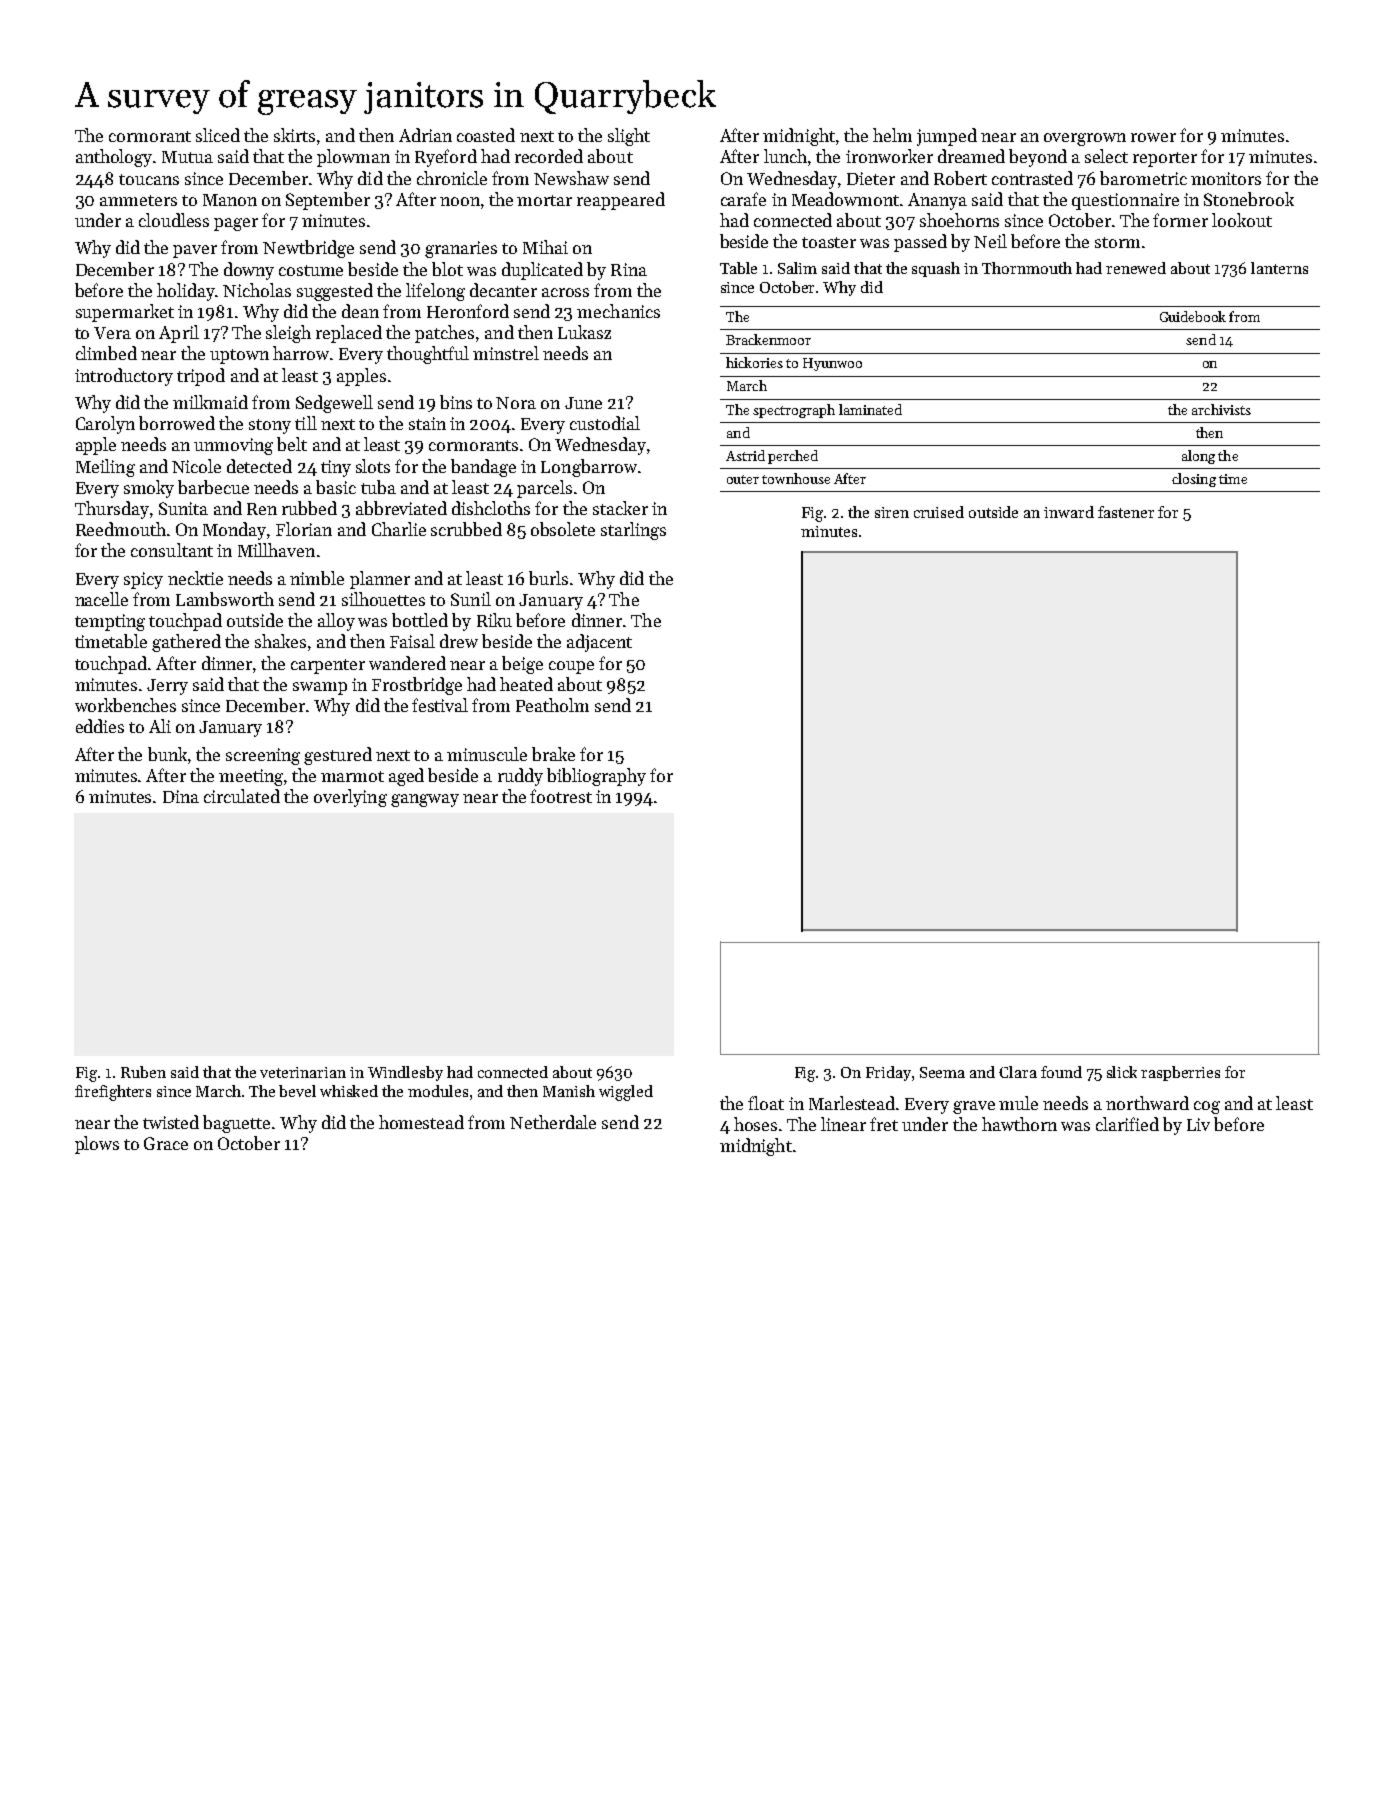  I want to click on plows, so click(97, 1145).
